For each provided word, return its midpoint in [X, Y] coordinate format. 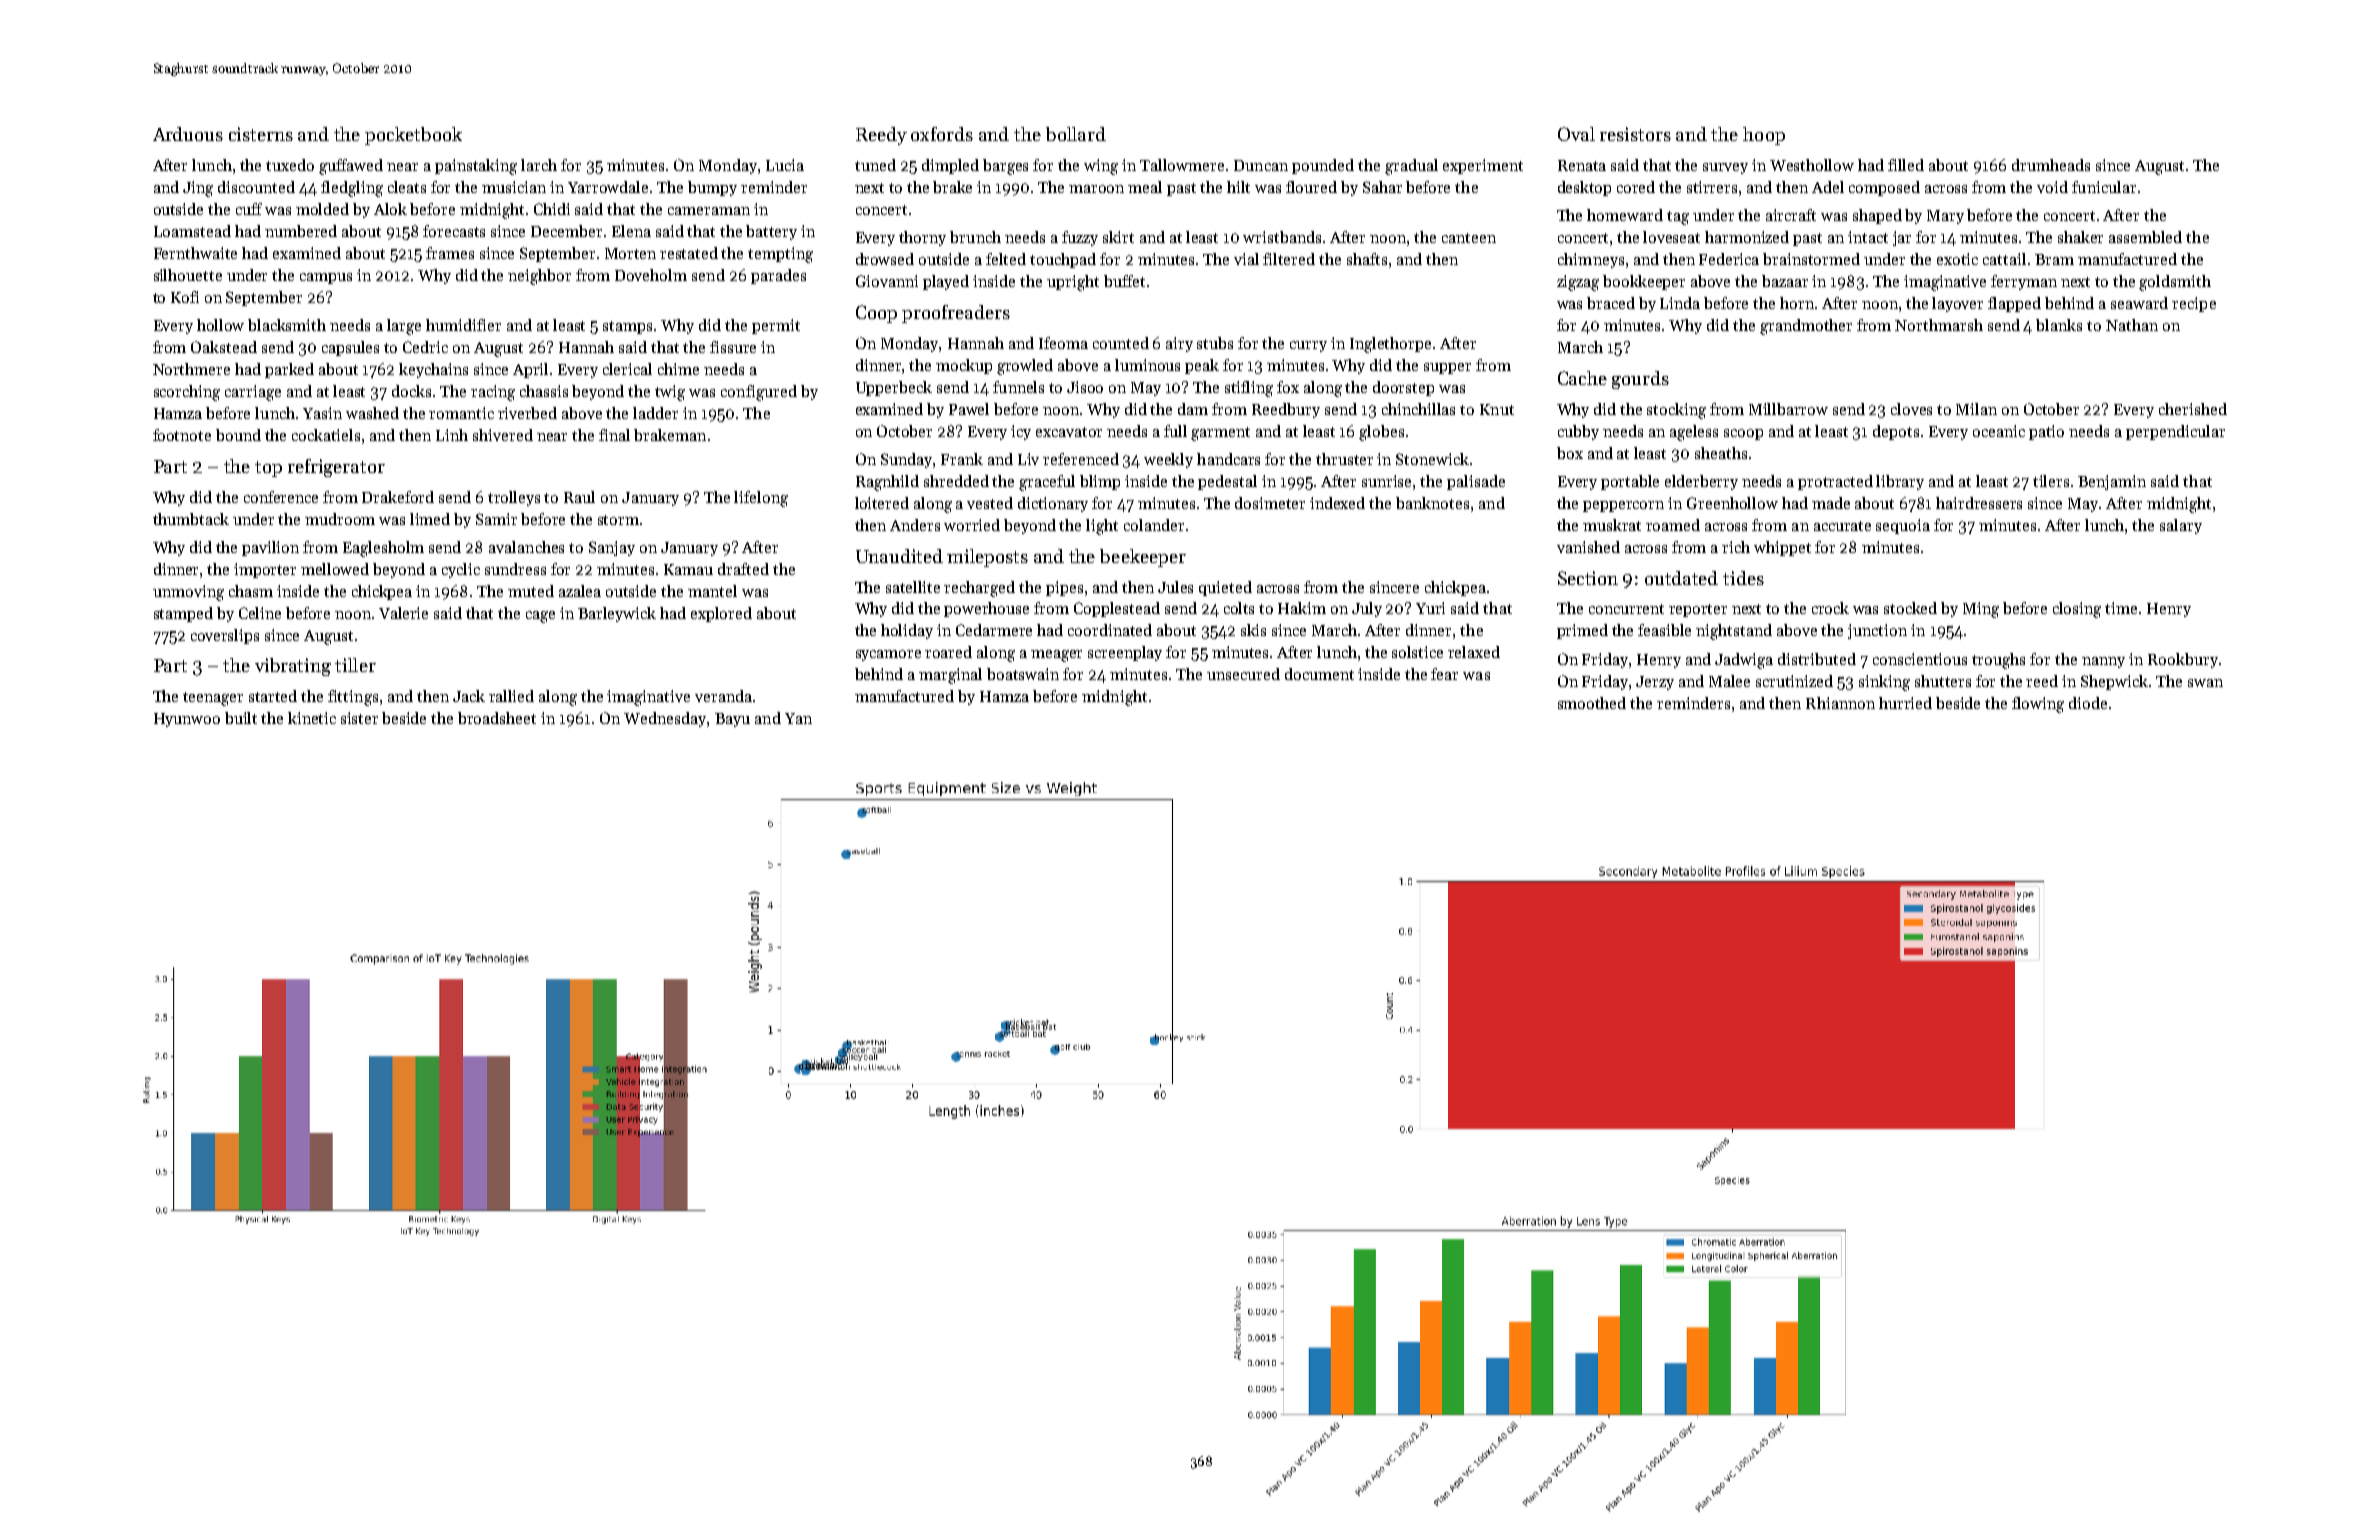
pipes [1064, 588]
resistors [1635, 134]
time [2121, 608]
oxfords [942, 134]
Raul [579, 497]
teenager [213, 699]
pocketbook [413, 136]
